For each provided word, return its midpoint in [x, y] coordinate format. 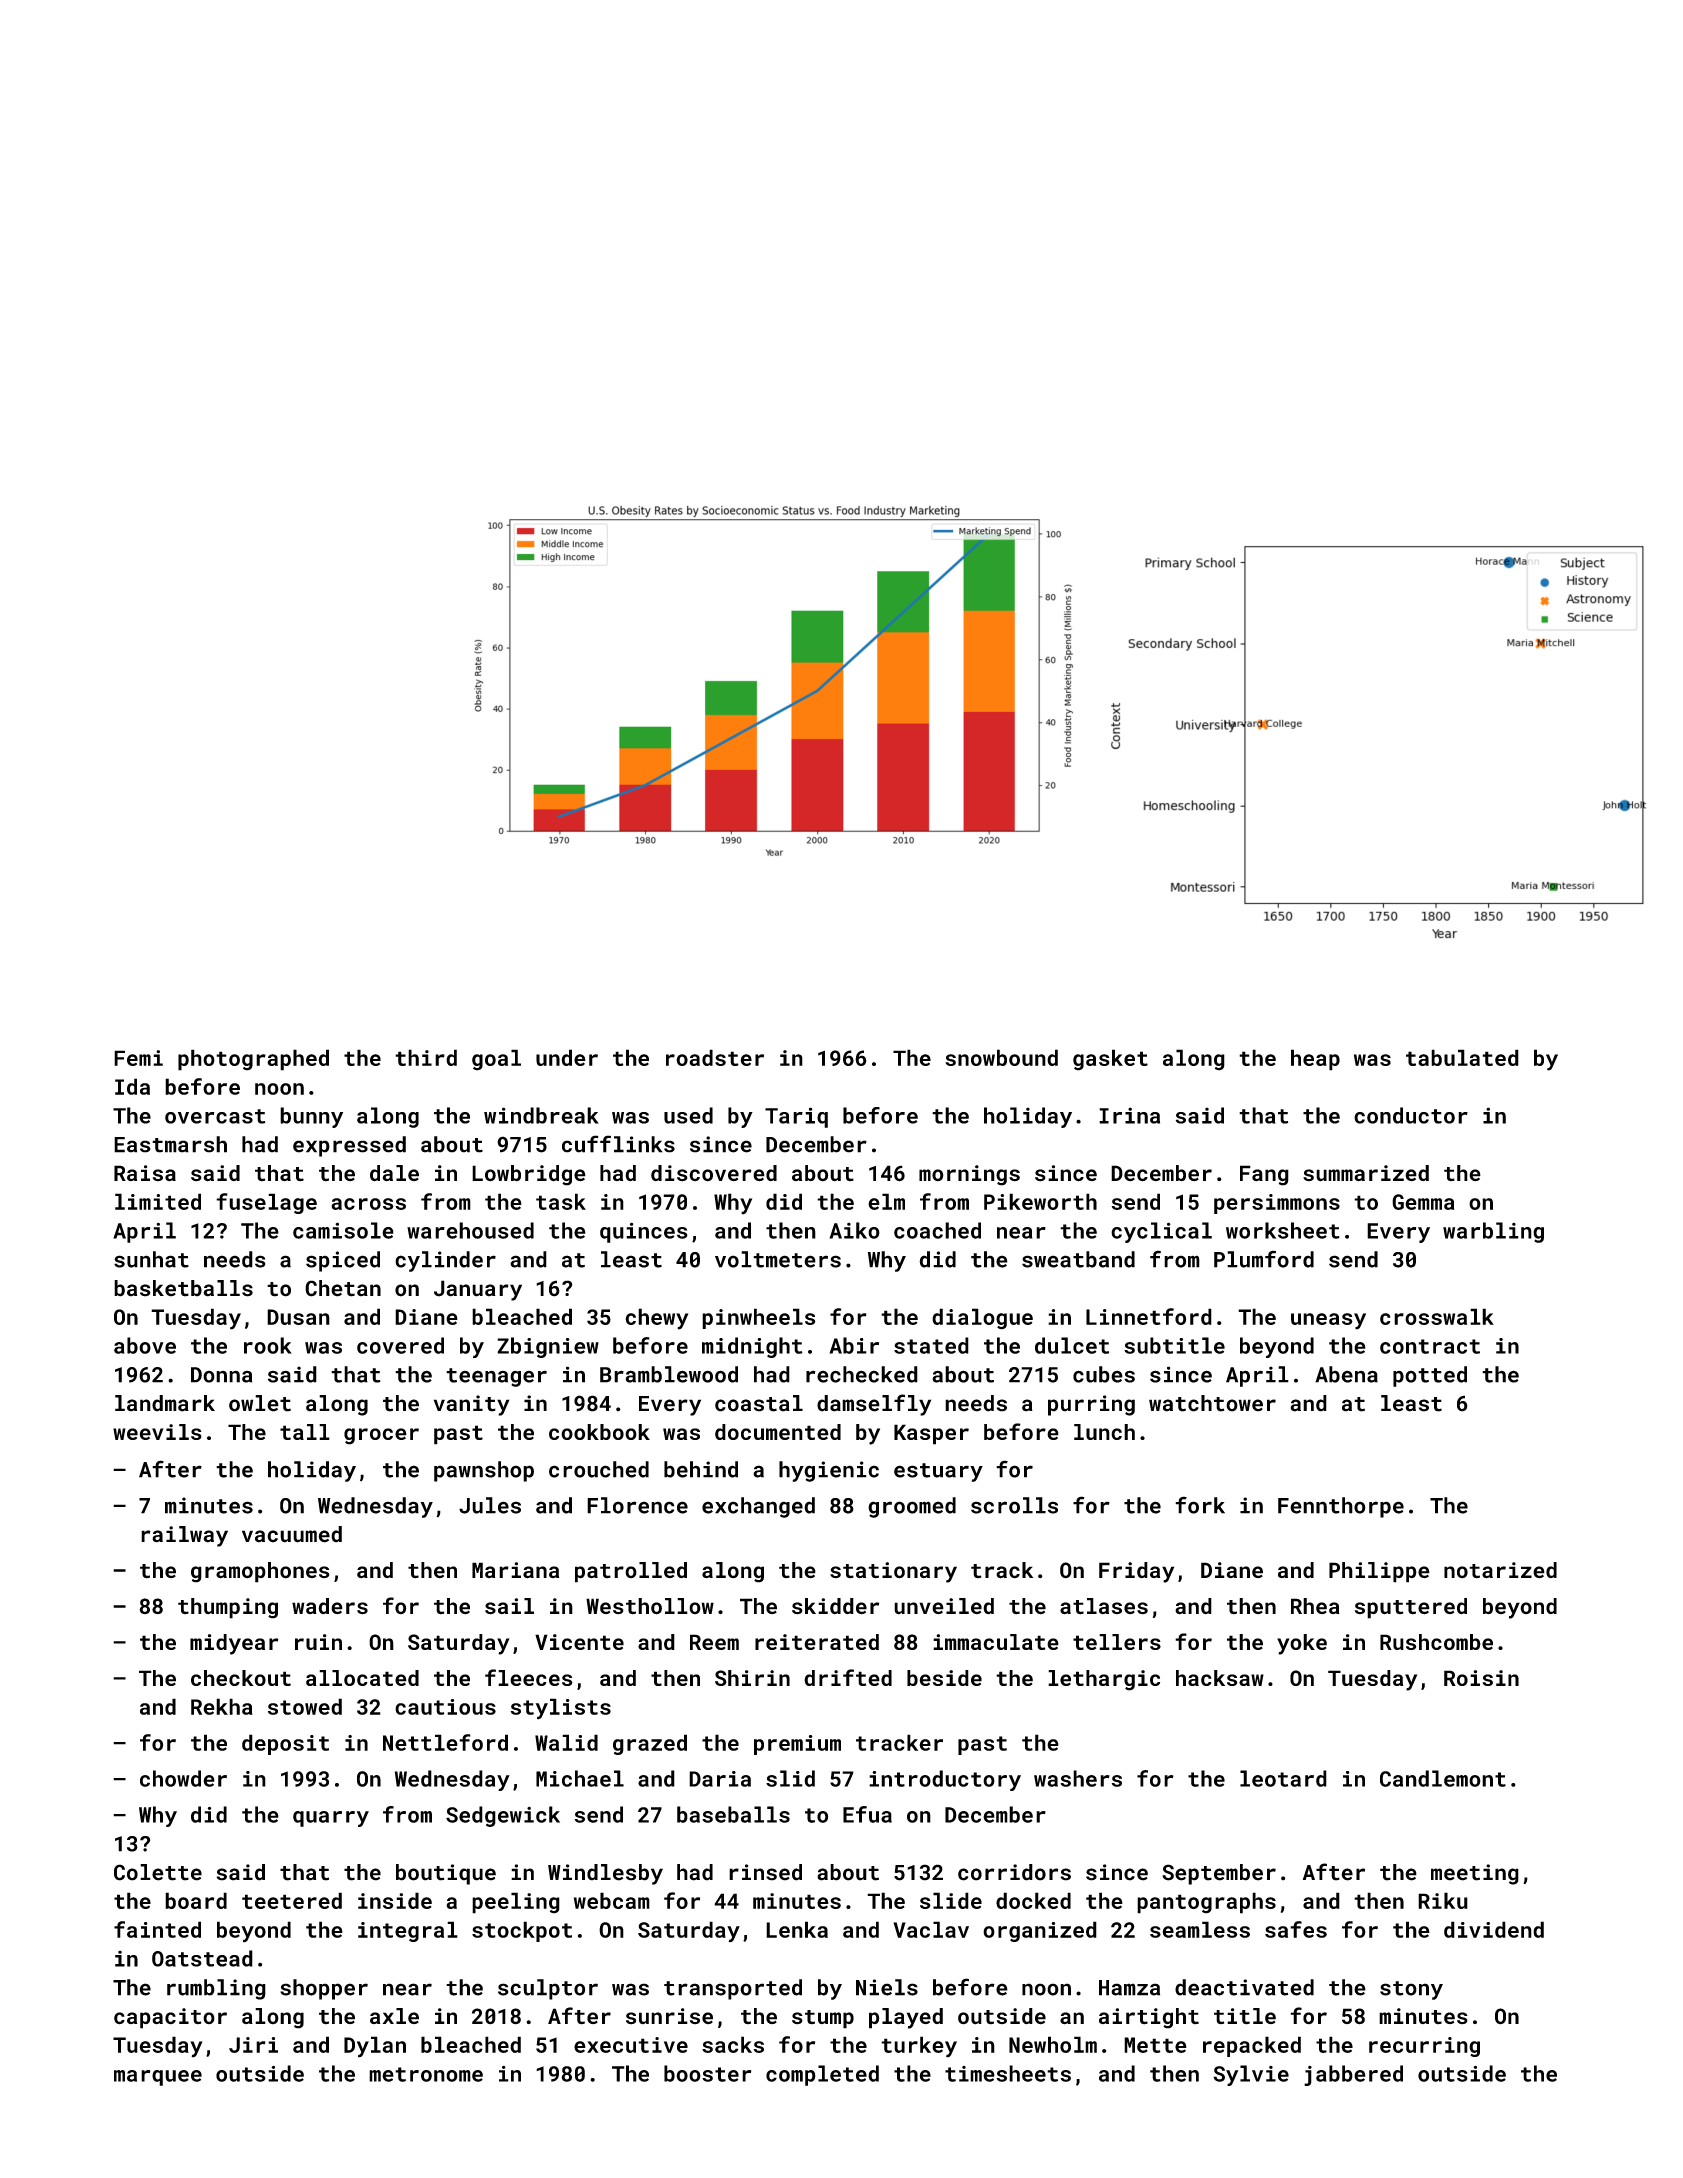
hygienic [829, 1471]
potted [1430, 1376]
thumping [228, 1608]
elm [886, 1201]
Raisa [145, 1173]
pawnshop [484, 1471]
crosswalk [1437, 1316]
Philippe [1379, 1572]
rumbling [216, 1989]
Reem [714, 1642]
